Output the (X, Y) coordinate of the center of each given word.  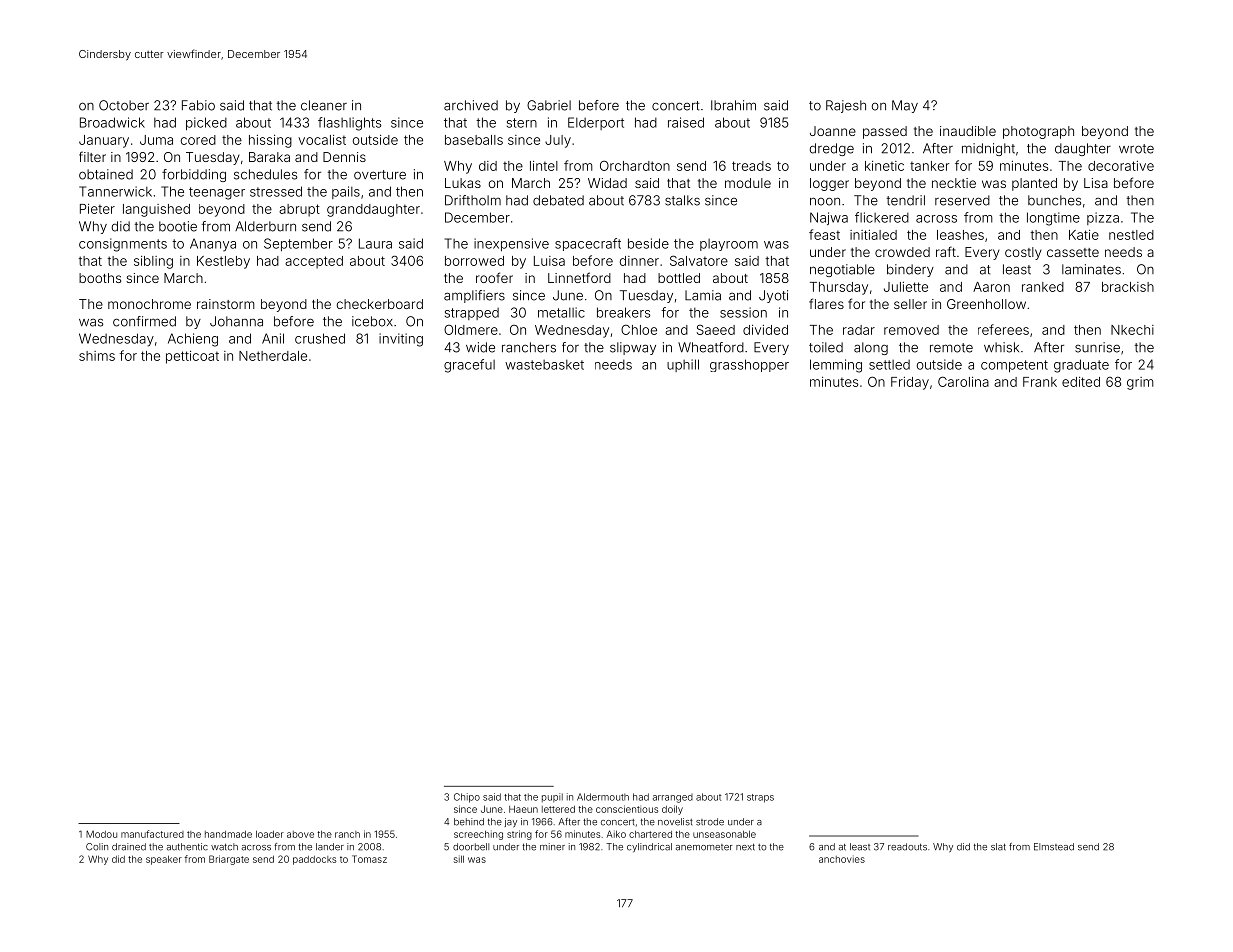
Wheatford (711, 347)
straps (760, 798)
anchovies (842, 859)
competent (1014, 366)
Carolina (963, 381)
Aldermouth (603, 797)
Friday (910, 383)
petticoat (192, 357)
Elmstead (1054, 847)
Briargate (229, 860)
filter (92, 156)
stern (522, 123)
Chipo (467, 798)
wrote (1136, 149)
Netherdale (273, 356)
